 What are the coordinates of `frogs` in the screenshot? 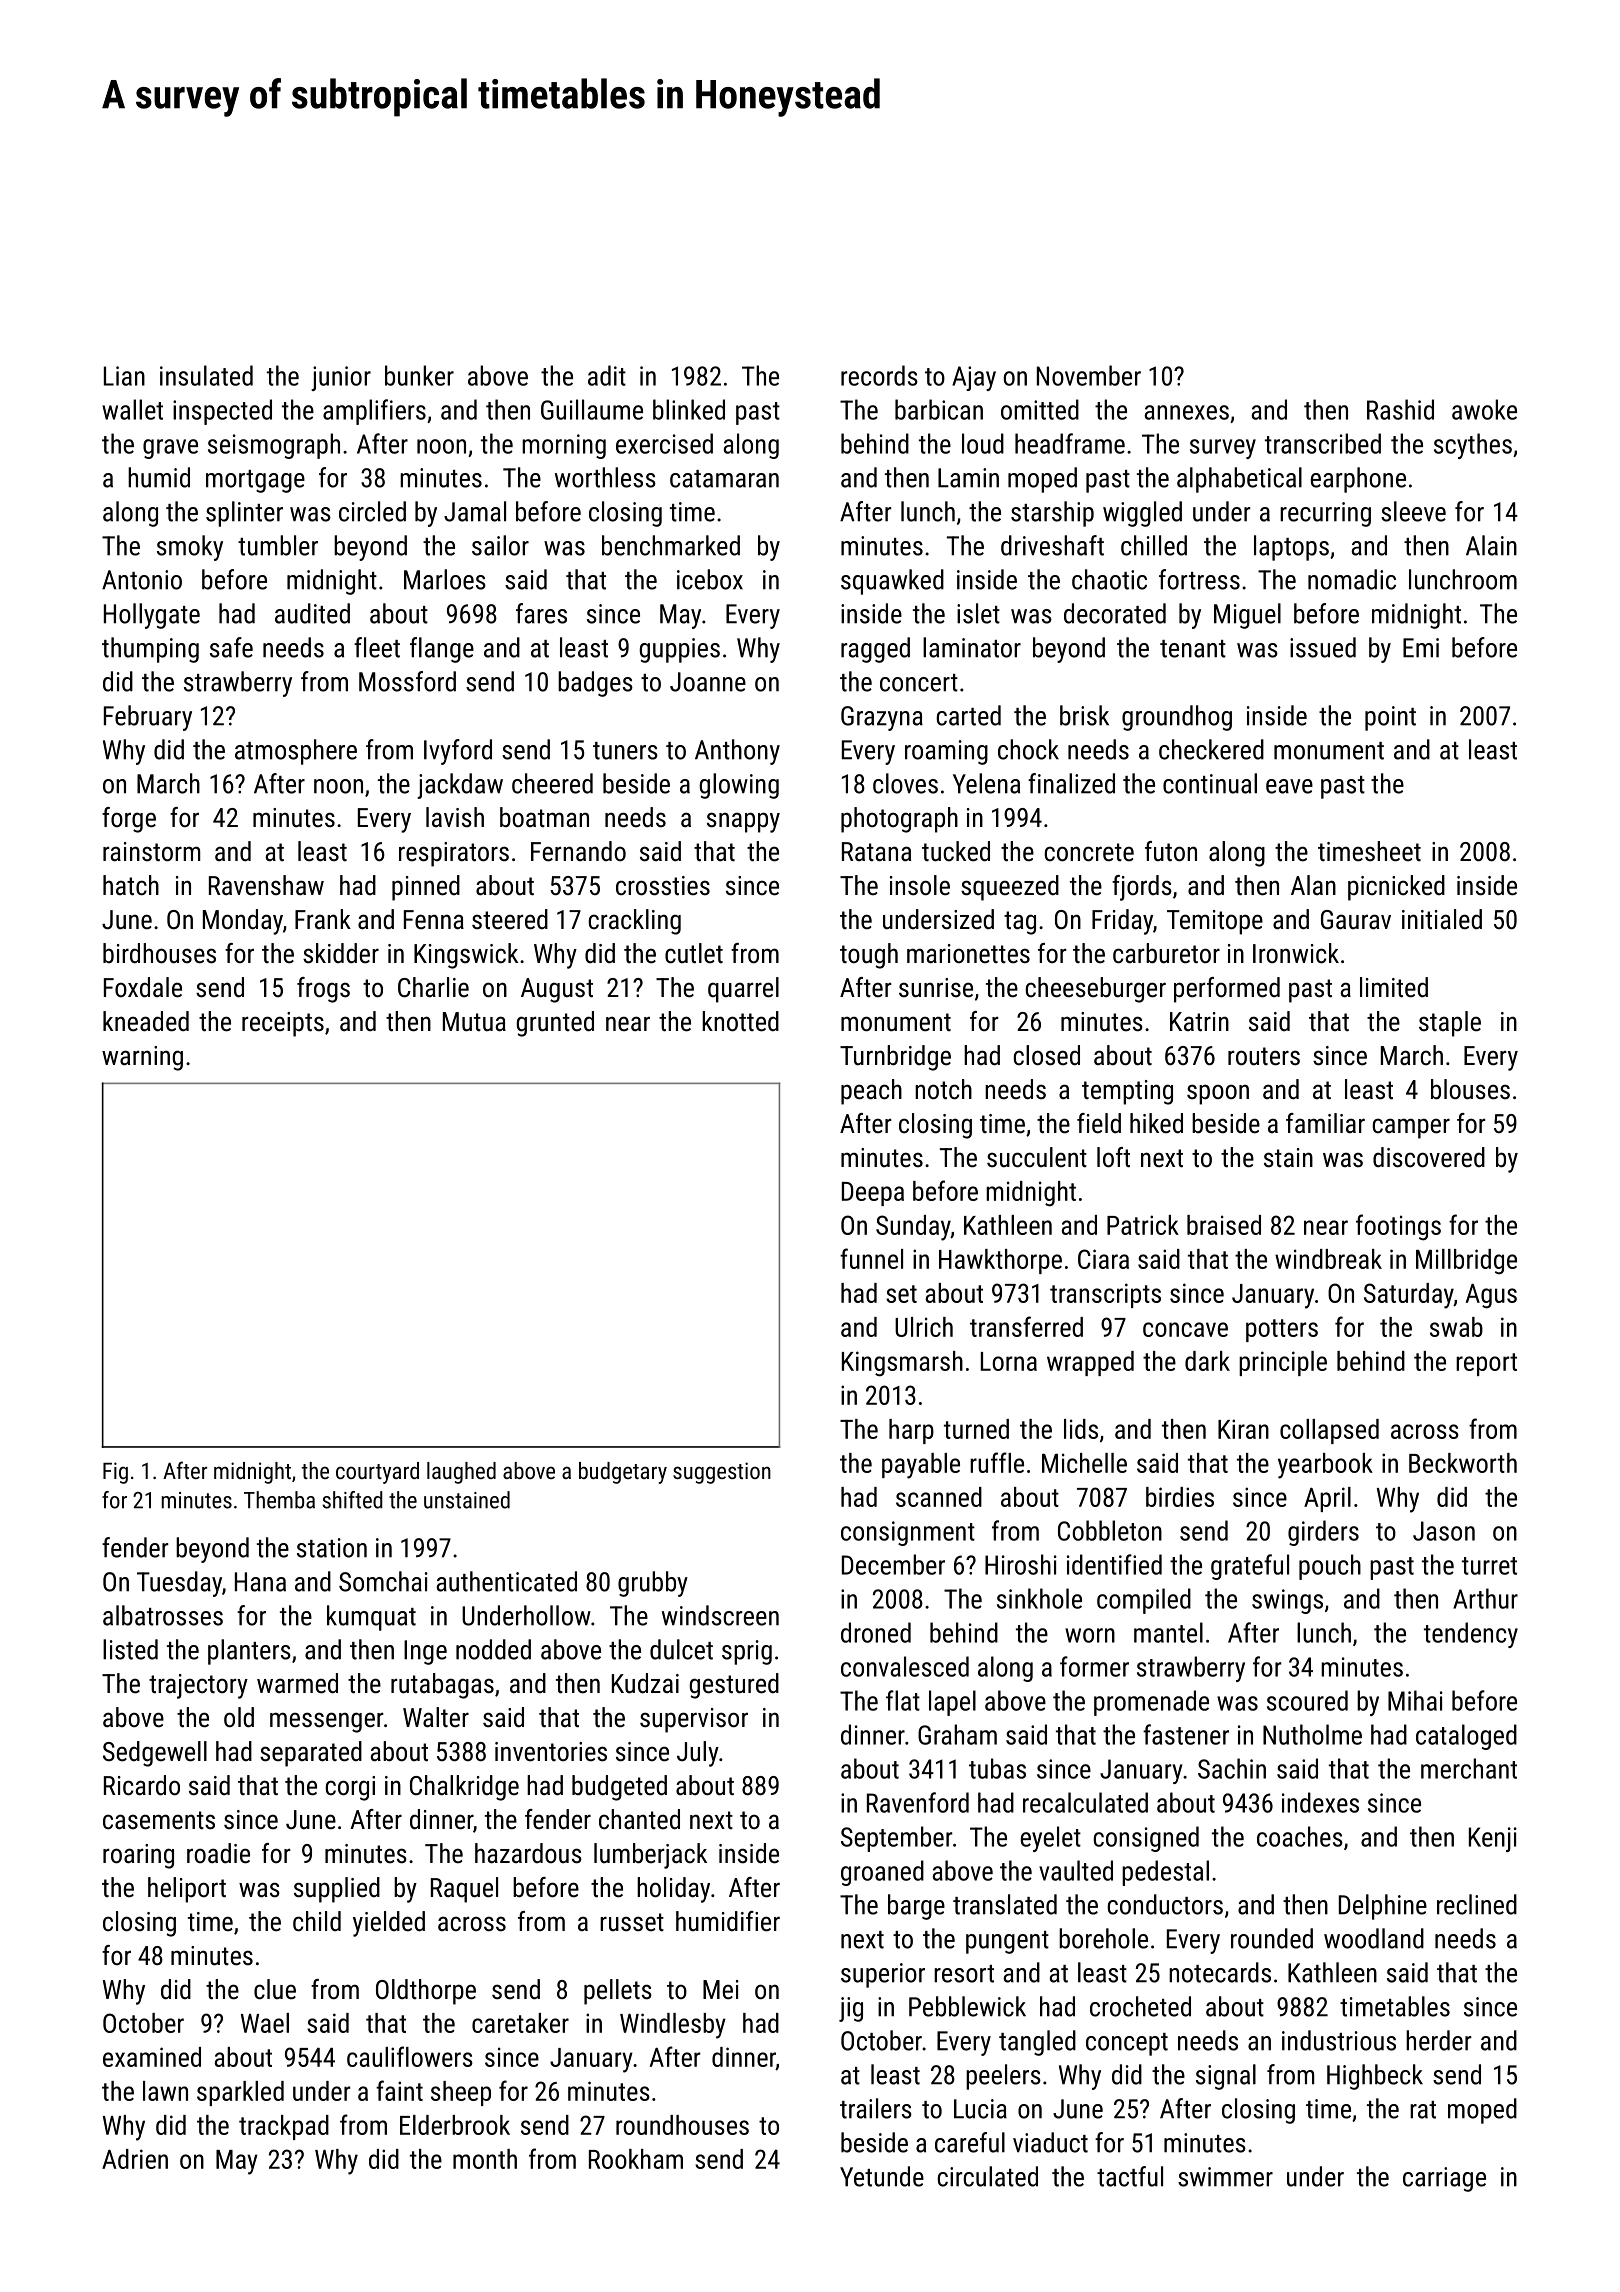 It's located at (323, 990).
